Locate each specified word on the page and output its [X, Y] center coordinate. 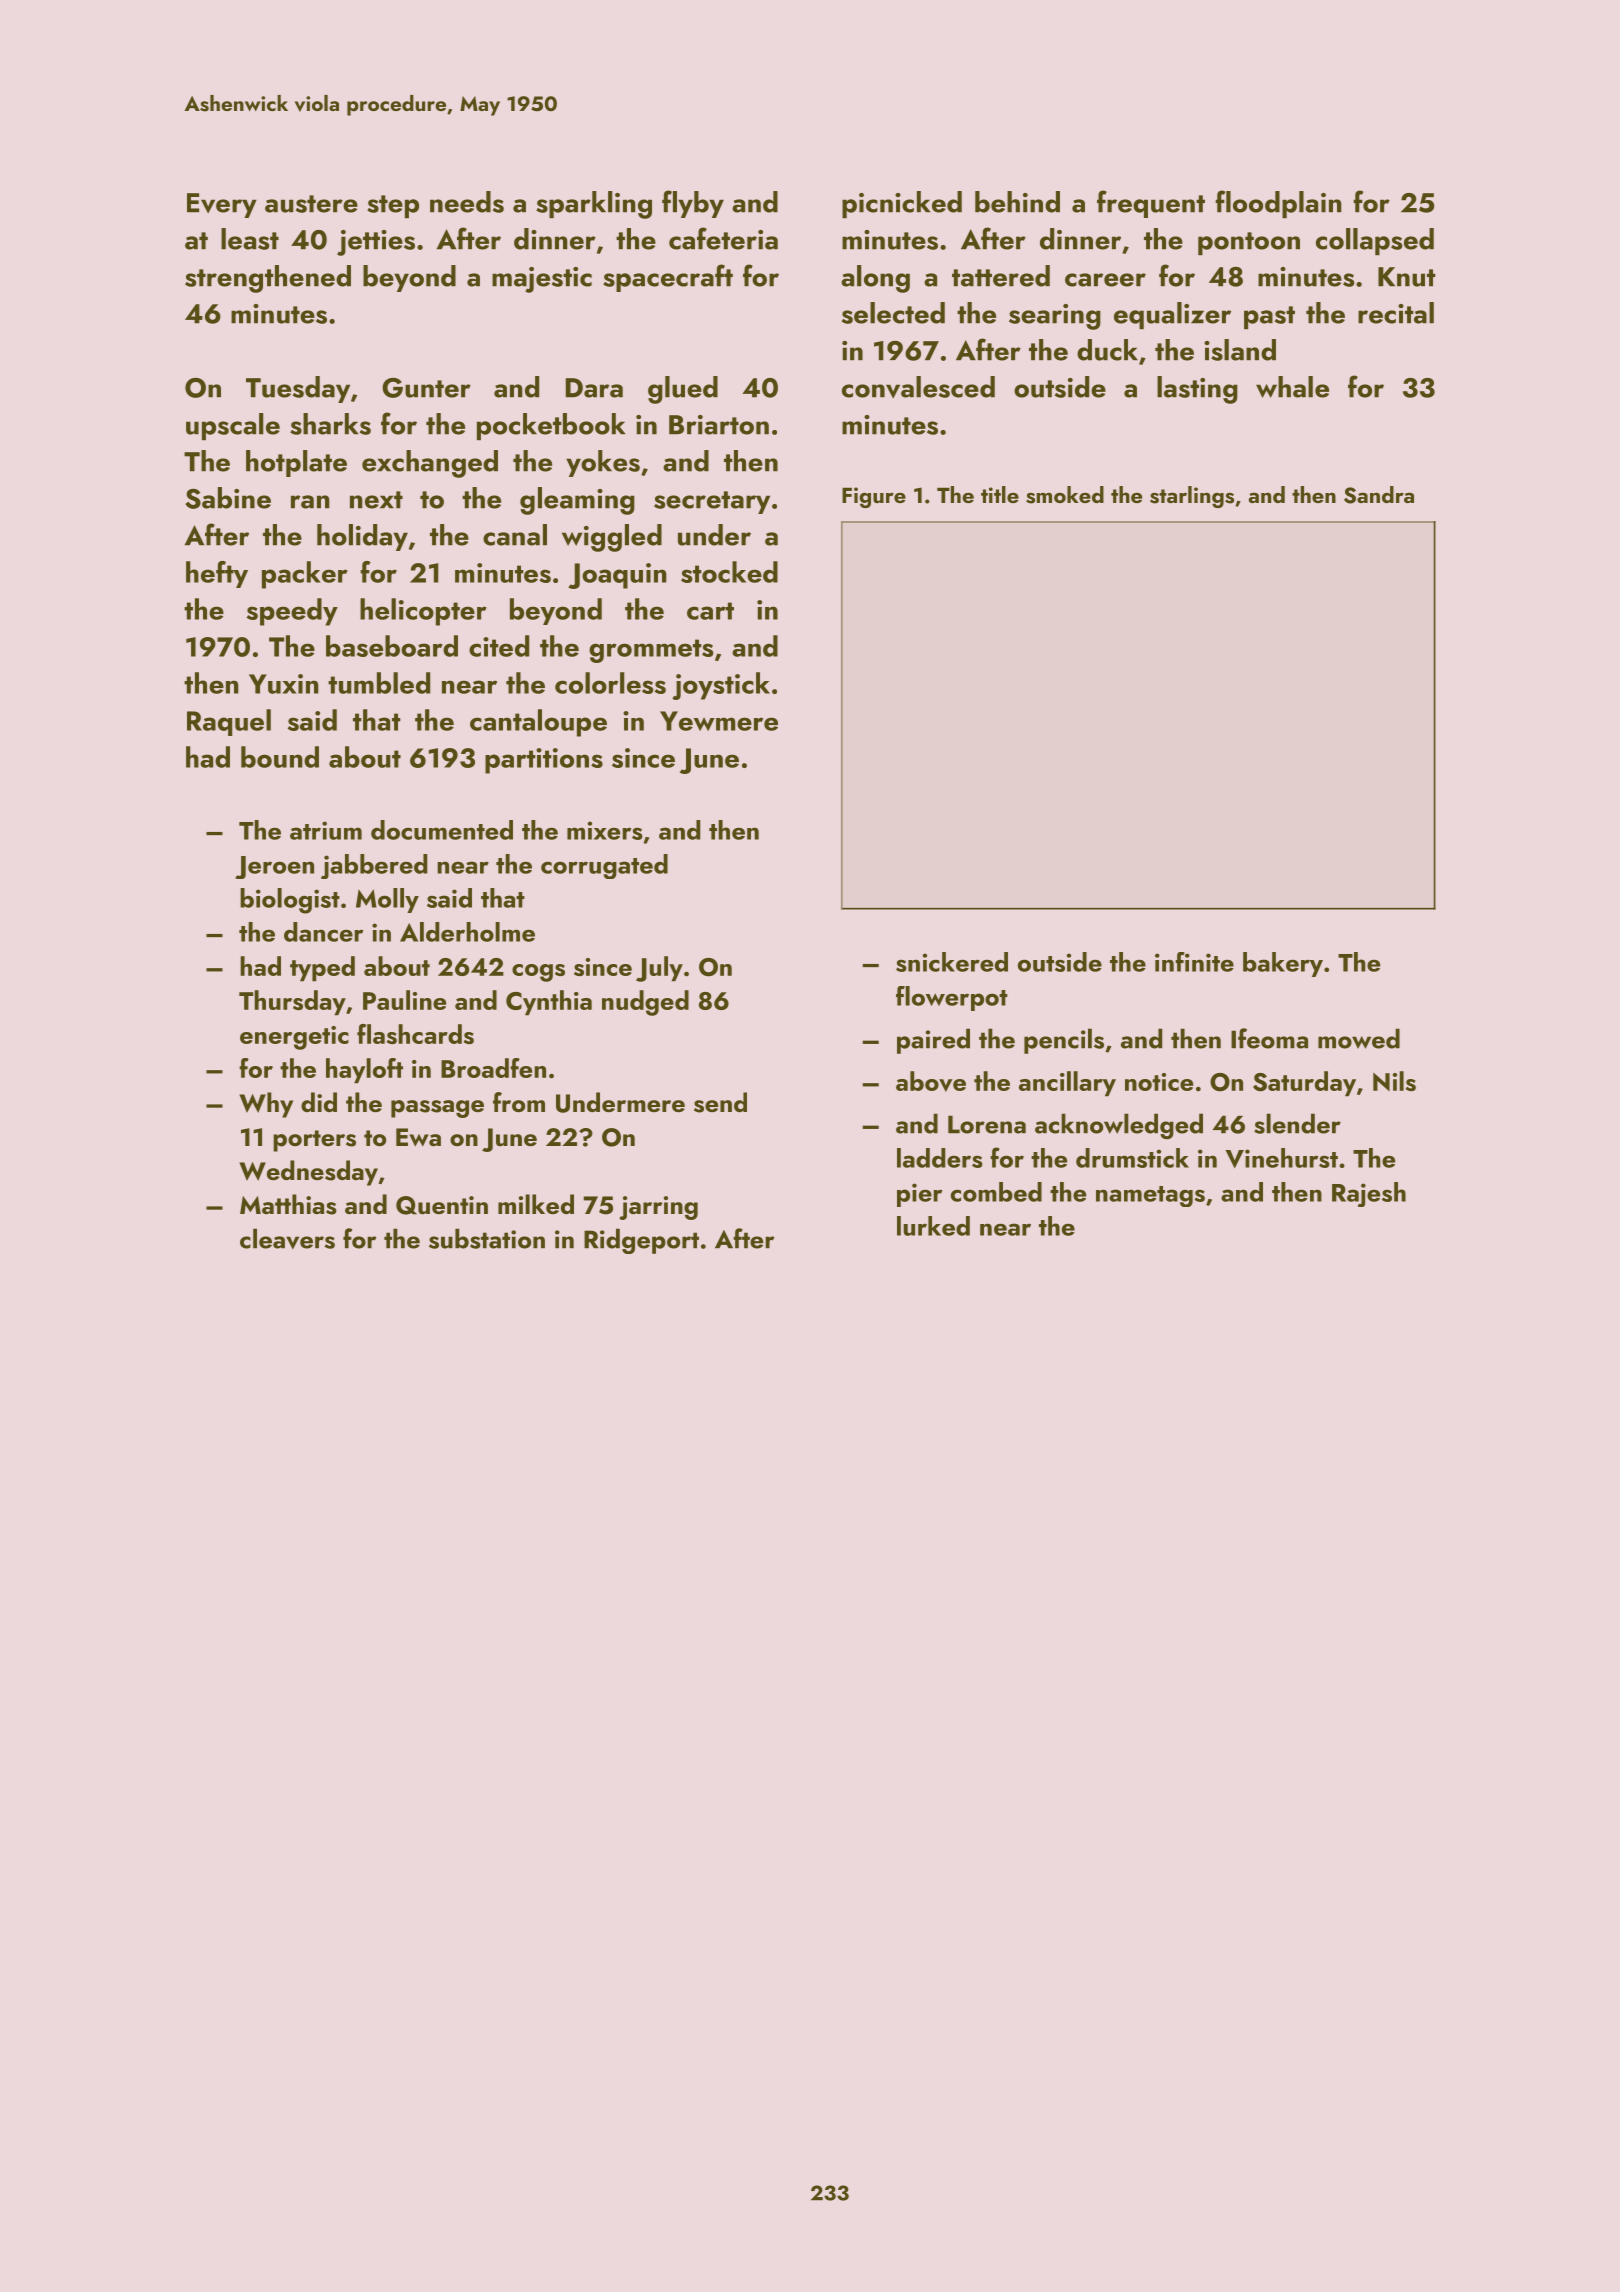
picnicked [902, 204]
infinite [1194, 962]
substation [487, 1238]
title [1000, 494]
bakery [1283, 964]
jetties [376, 243]
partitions [544, 761]
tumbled [379, 683]
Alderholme [467, 932]
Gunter [426, 388]
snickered [952, 962]
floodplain [1278, 204]
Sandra [1379, 495]
